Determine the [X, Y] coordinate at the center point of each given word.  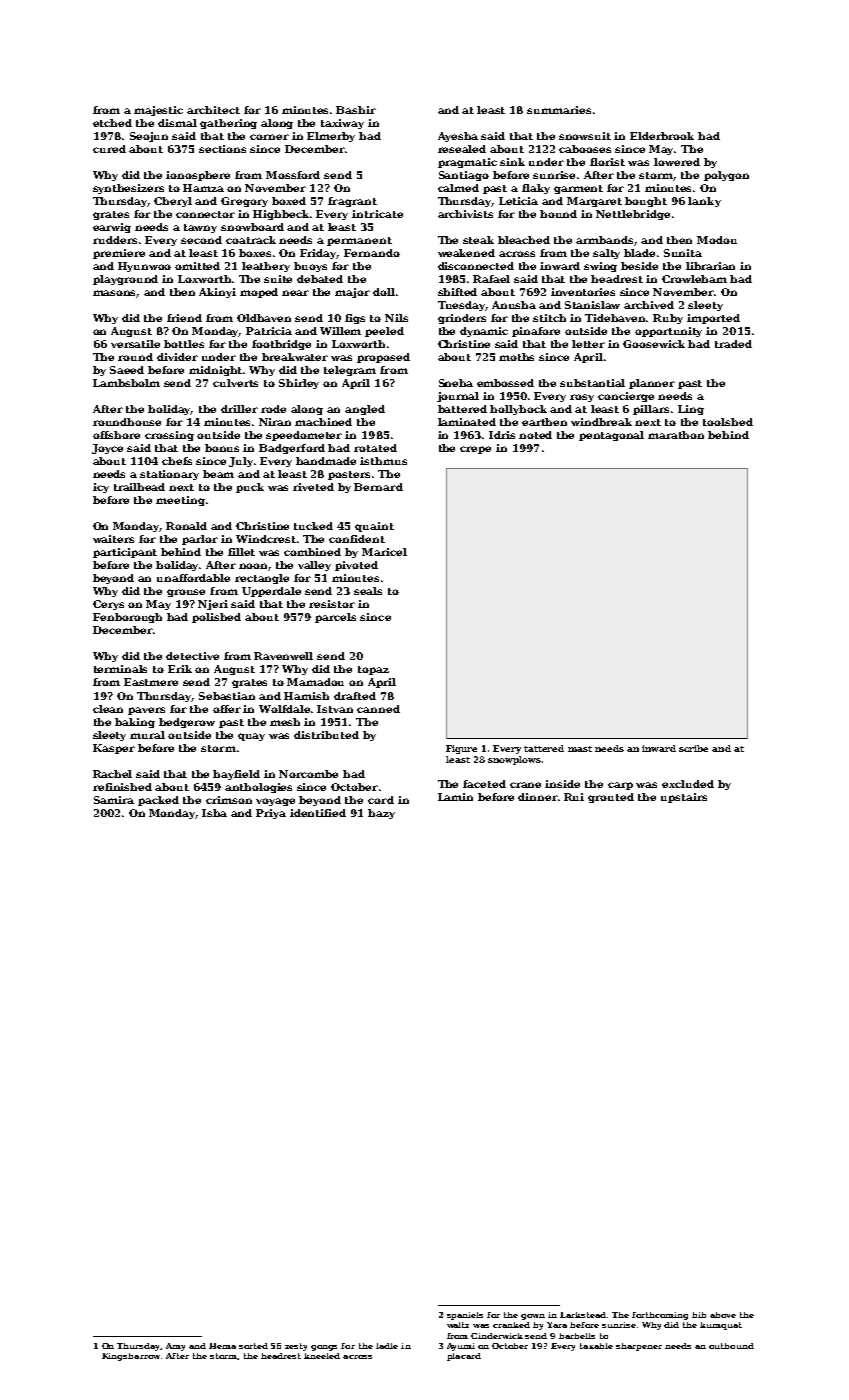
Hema [222, 1346]
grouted [611, 798]
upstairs [684, 798]
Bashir [356, 110]
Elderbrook [662, 136]
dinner [538, 797]
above [723, 1315]
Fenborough [127, 618]
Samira [114, 800]
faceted [484, 784]
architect [213, 110]
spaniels [465, 1316]
